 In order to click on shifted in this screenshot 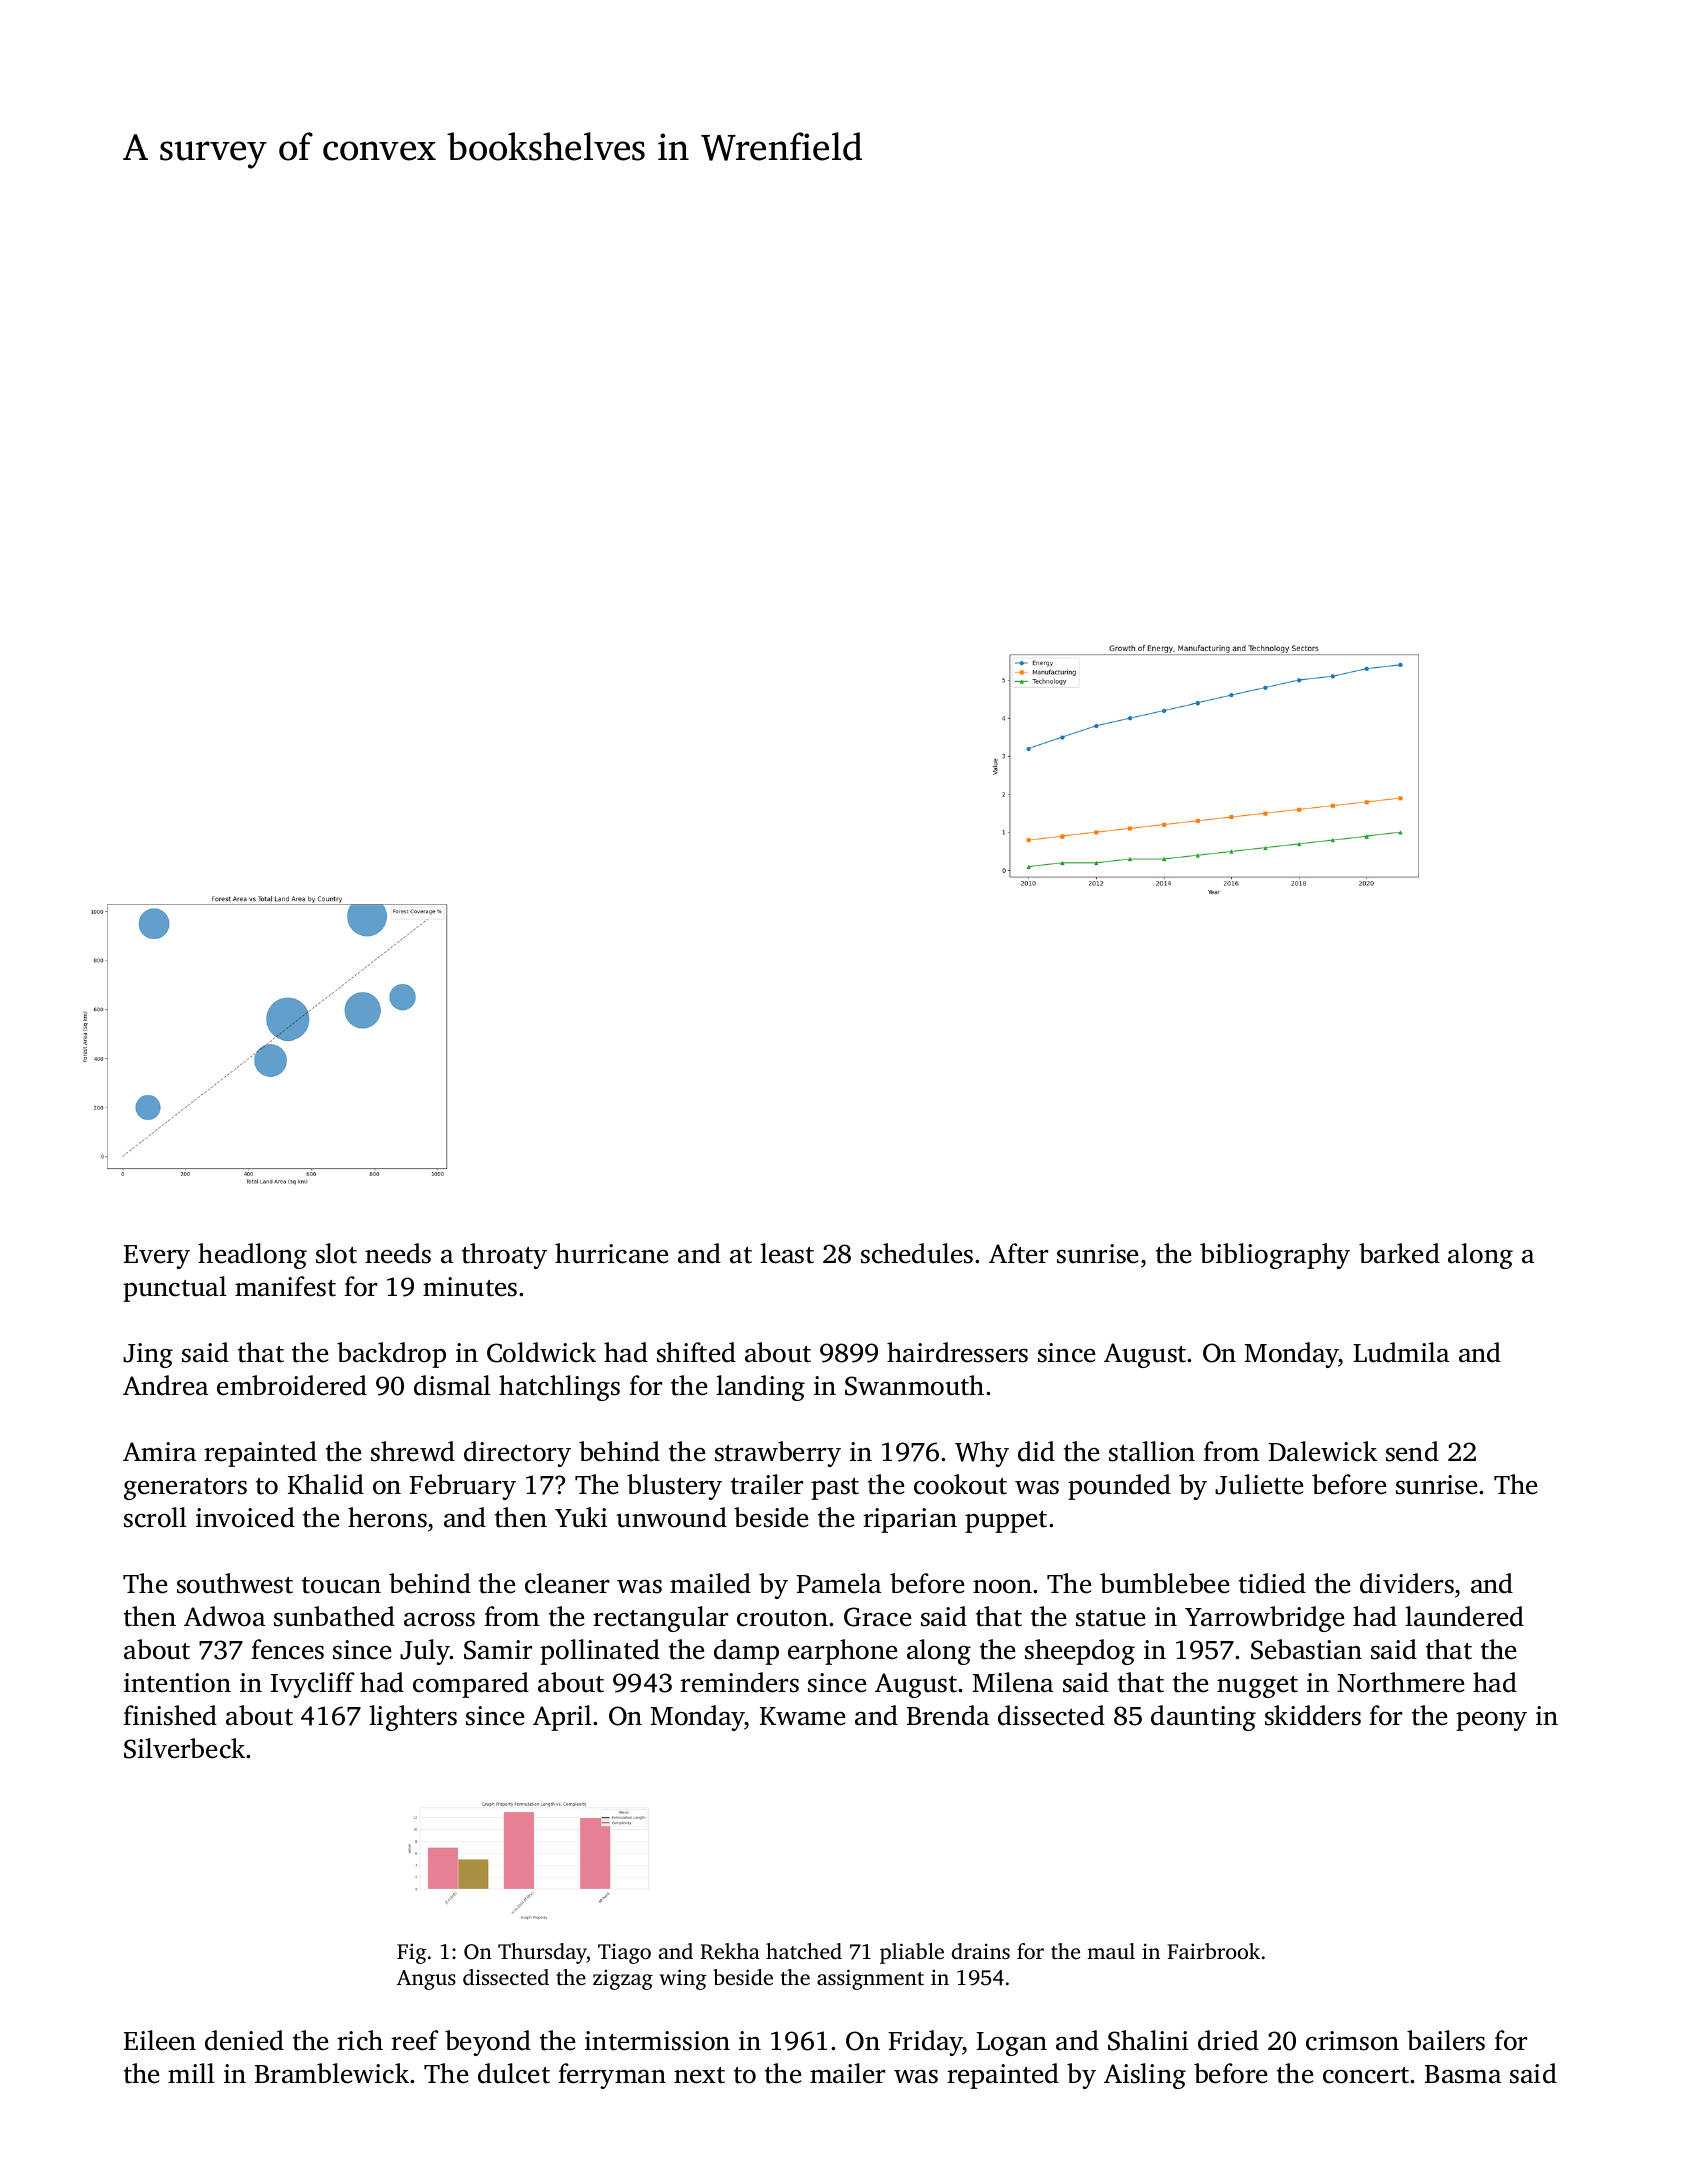, I will do `click(696, 1352)`.
